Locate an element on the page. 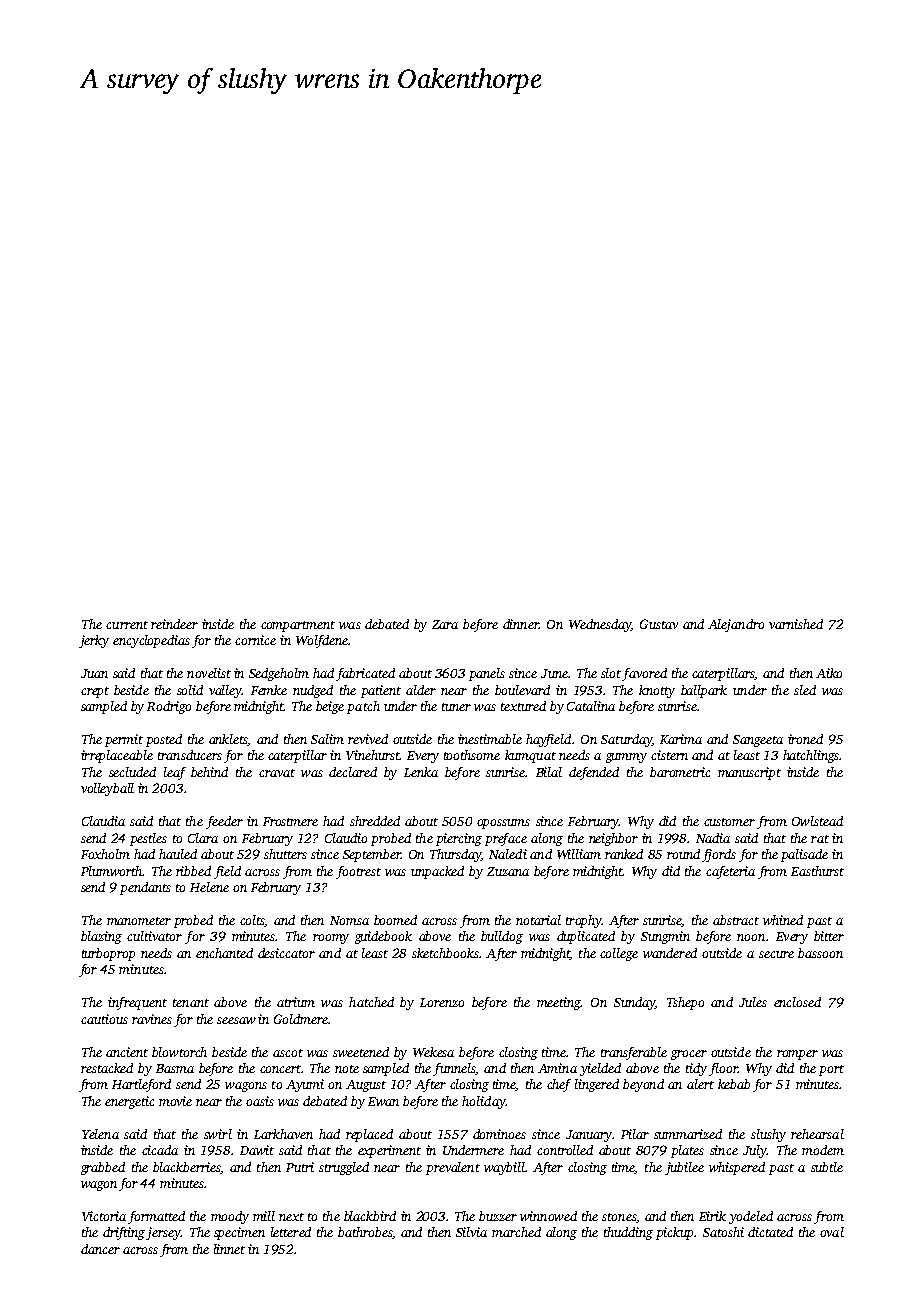  opossums is located at coordinates (503, 824).
